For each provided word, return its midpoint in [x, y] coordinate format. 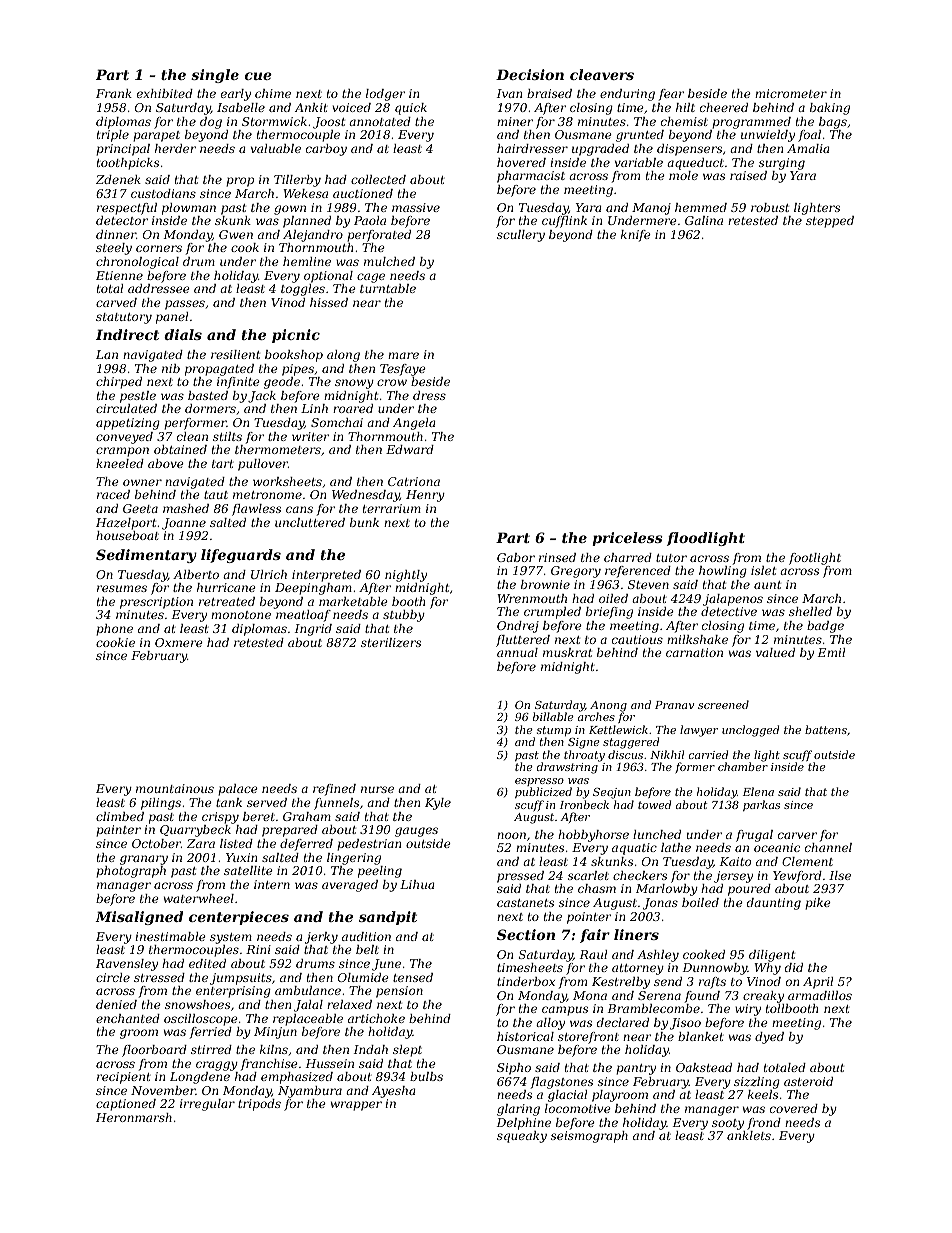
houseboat [127, 535]
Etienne [119, 275]
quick [411, 109]
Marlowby [667, 890]
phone [114, 630]
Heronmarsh [134, 1117]
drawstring [567, 768]
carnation [694, 652]
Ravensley [127, 965]
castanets [525, 903]
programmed [751, 123]
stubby [404, 616]
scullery [521, 236]
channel [828, 847]
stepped [830, 222]
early [236, 95]
